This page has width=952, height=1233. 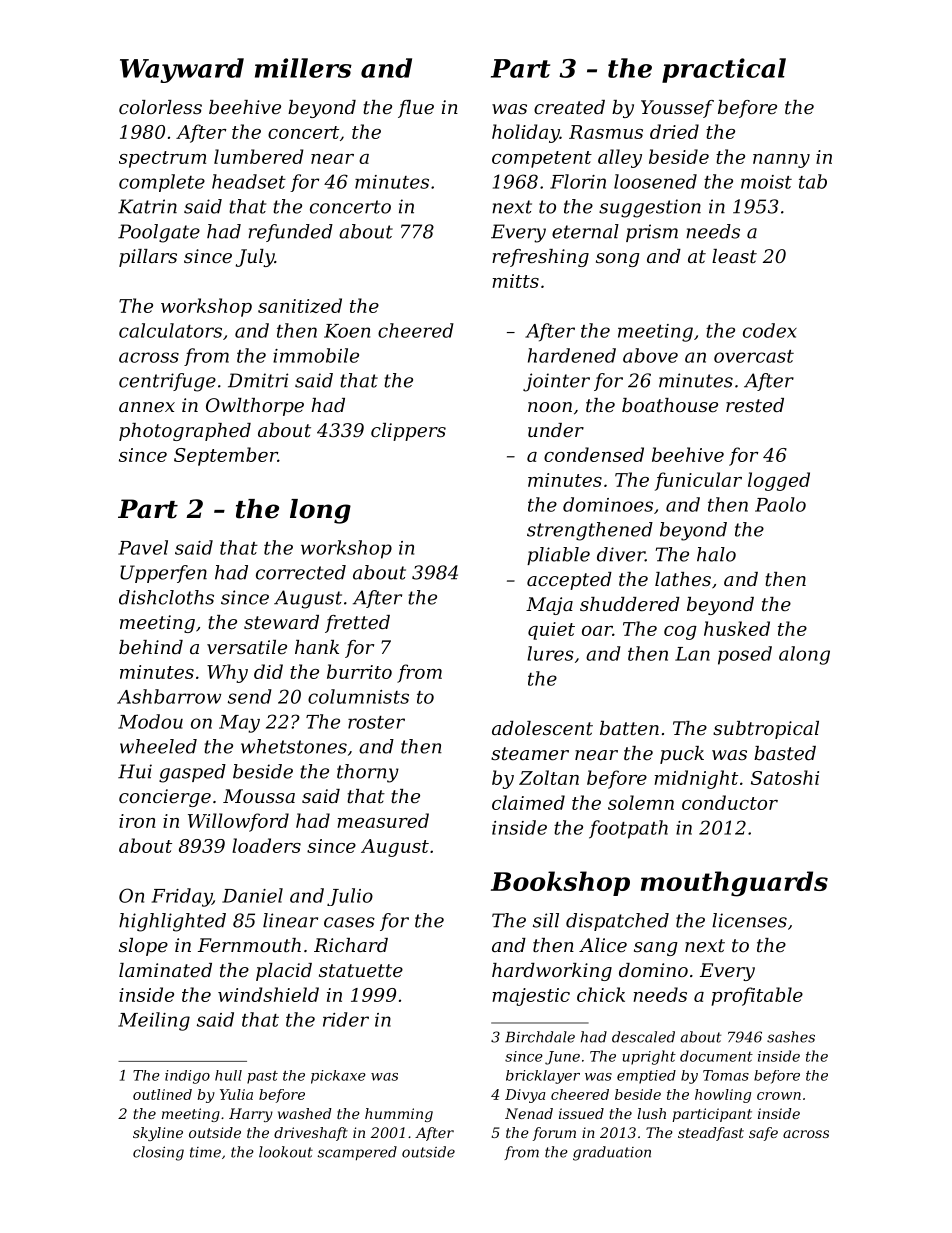 I want to click on jointer, so click(x=556, y=382).
